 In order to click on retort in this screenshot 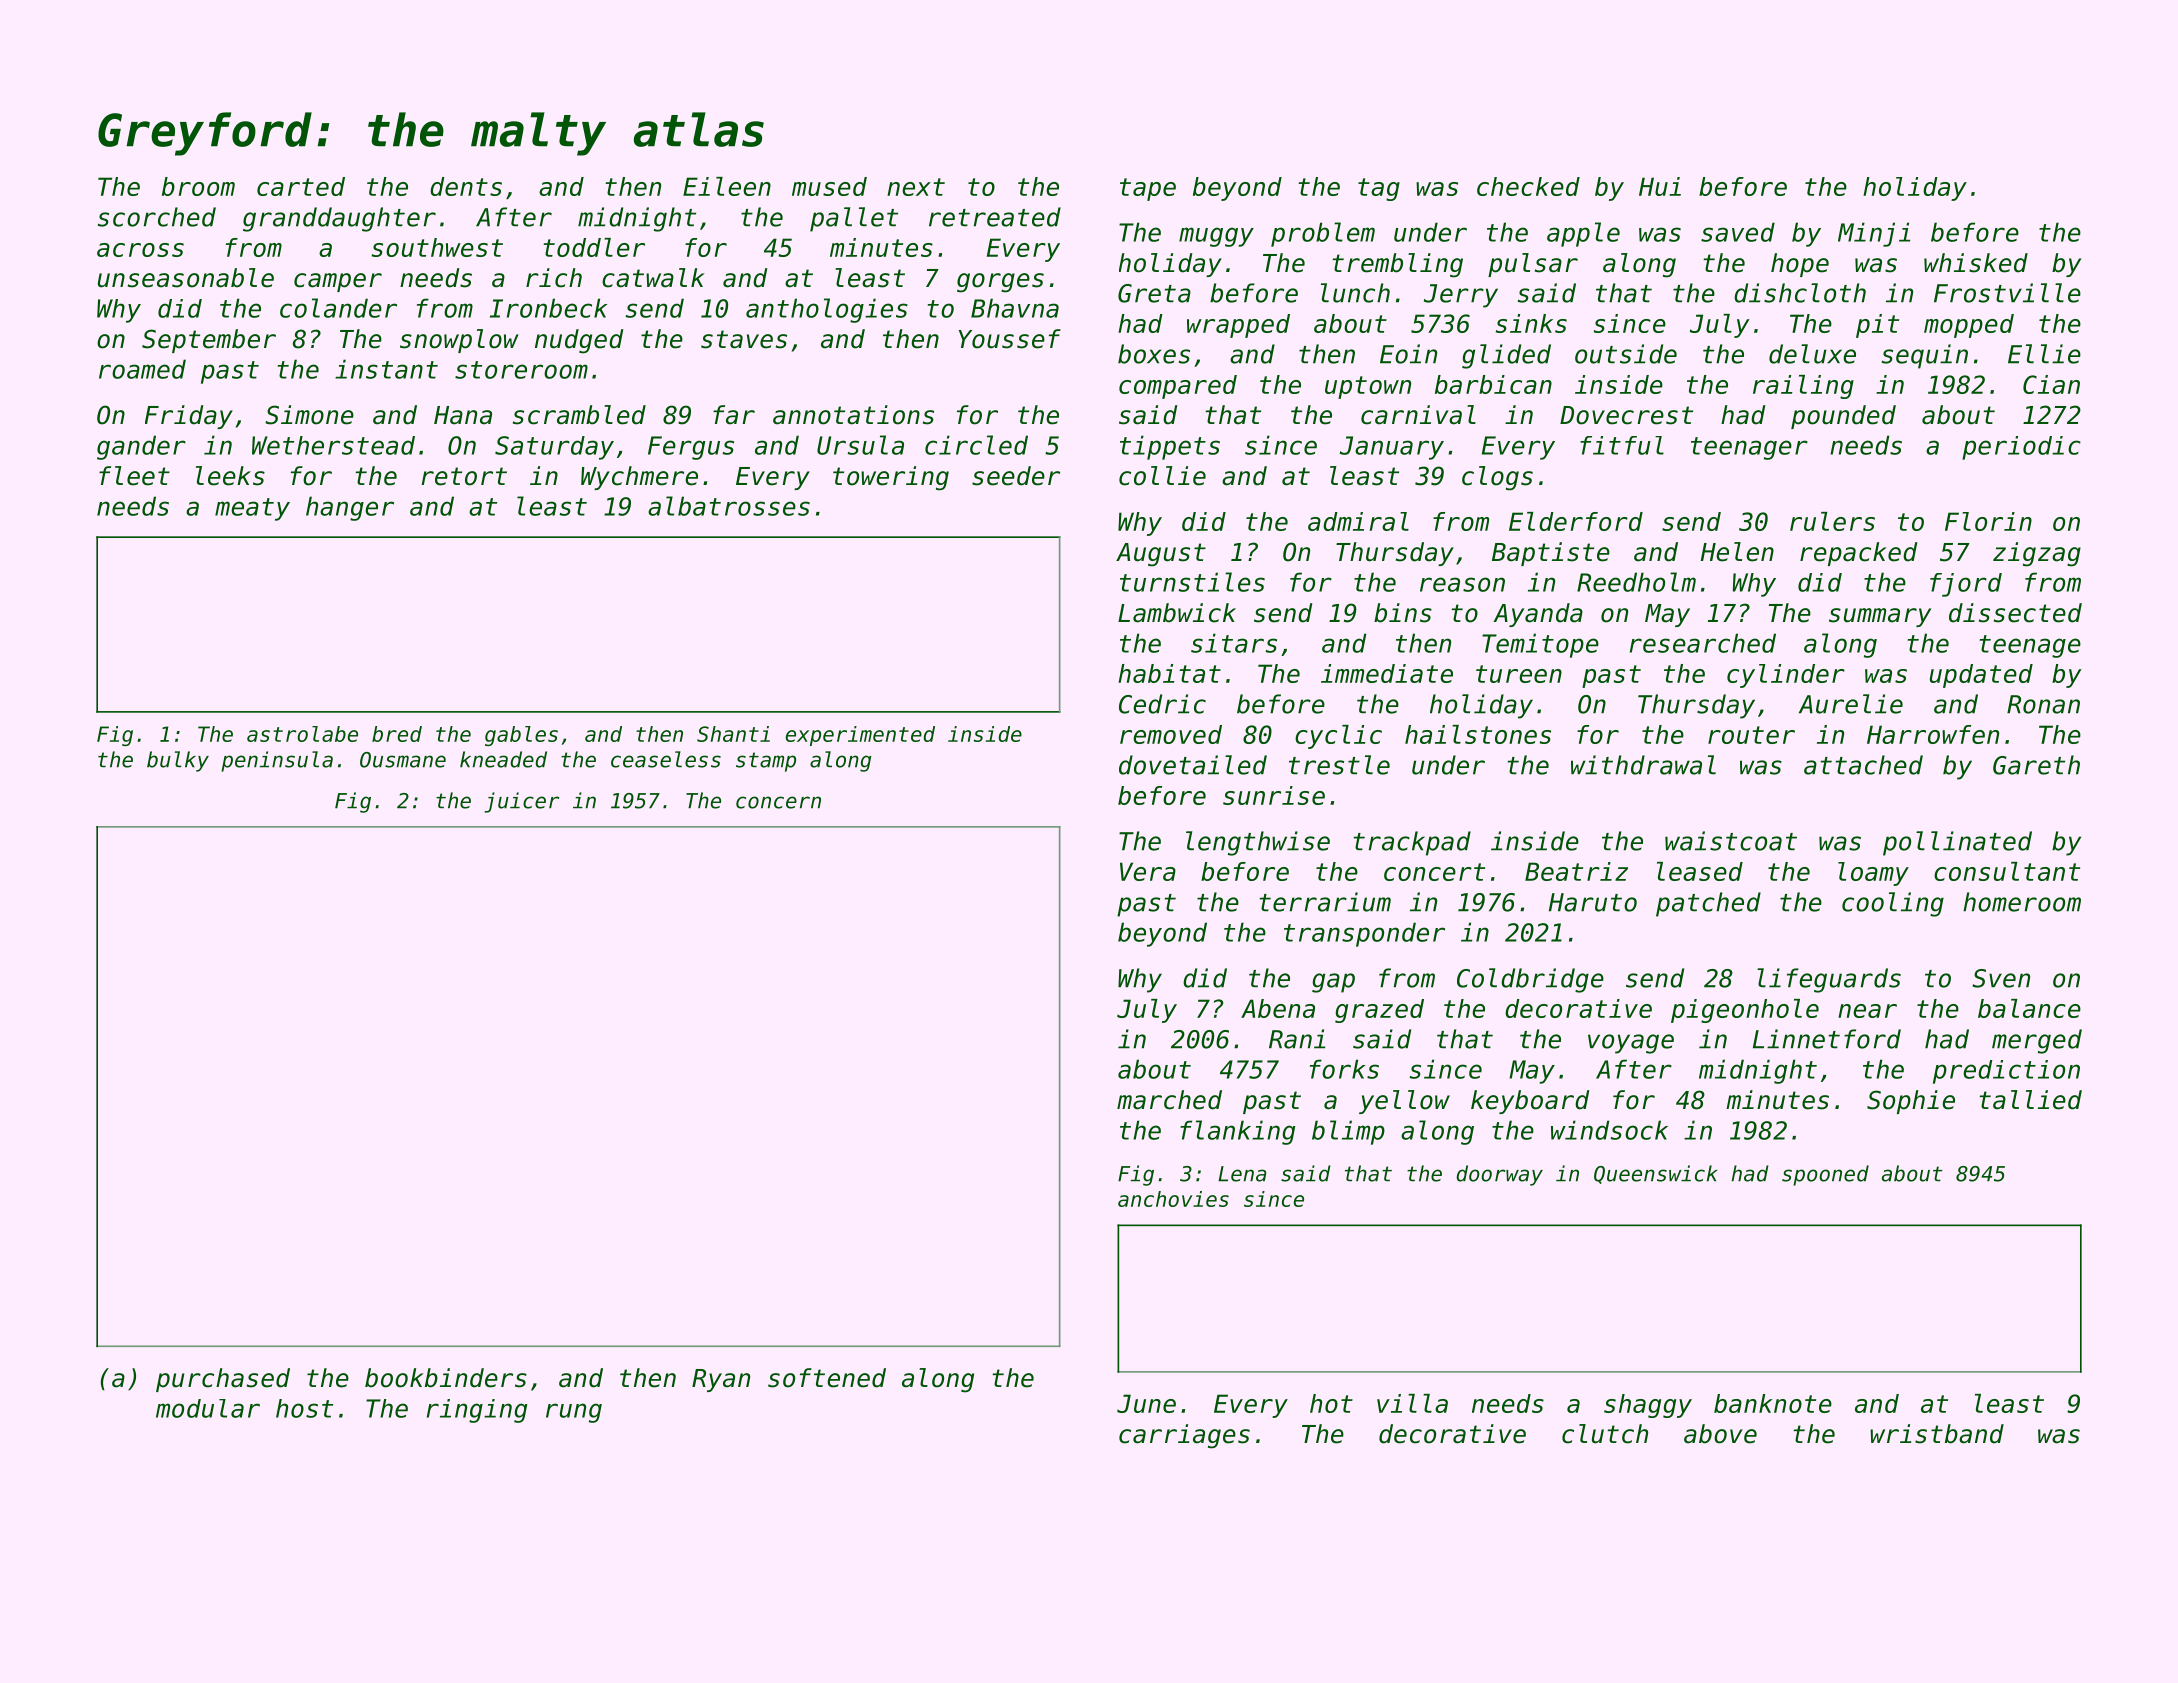, I will do `click(464, 476)`.
